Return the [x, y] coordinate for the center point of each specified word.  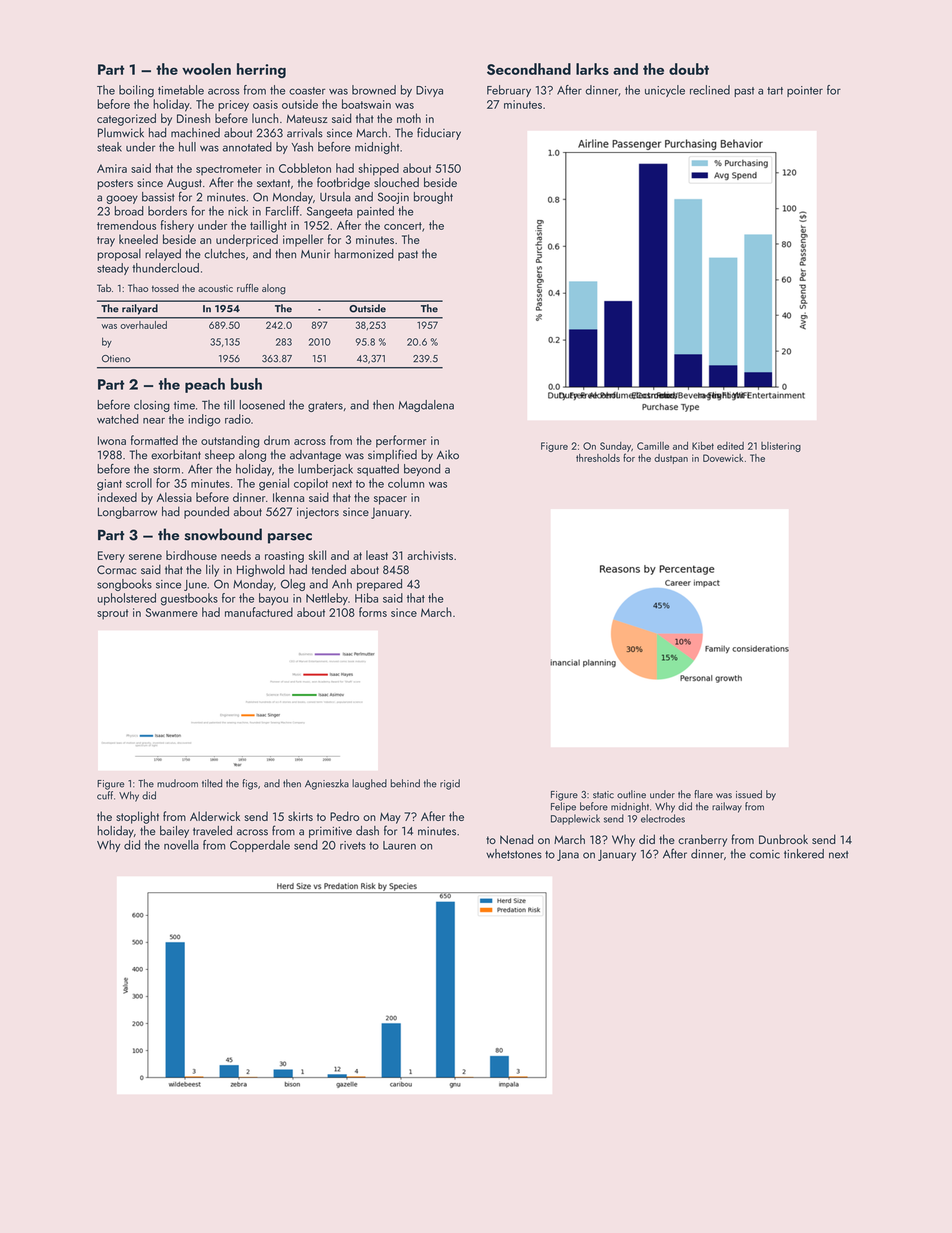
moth [409, 118]
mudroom [177, 783]
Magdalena [426, 406]
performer [401, 441]
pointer [805, 91]
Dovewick [723, 458]
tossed [165, 288]
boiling [136, 91]
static [603, 795]
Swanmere [172, 612]
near [154, 421]
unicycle [665, 91]
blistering [781, 447]
